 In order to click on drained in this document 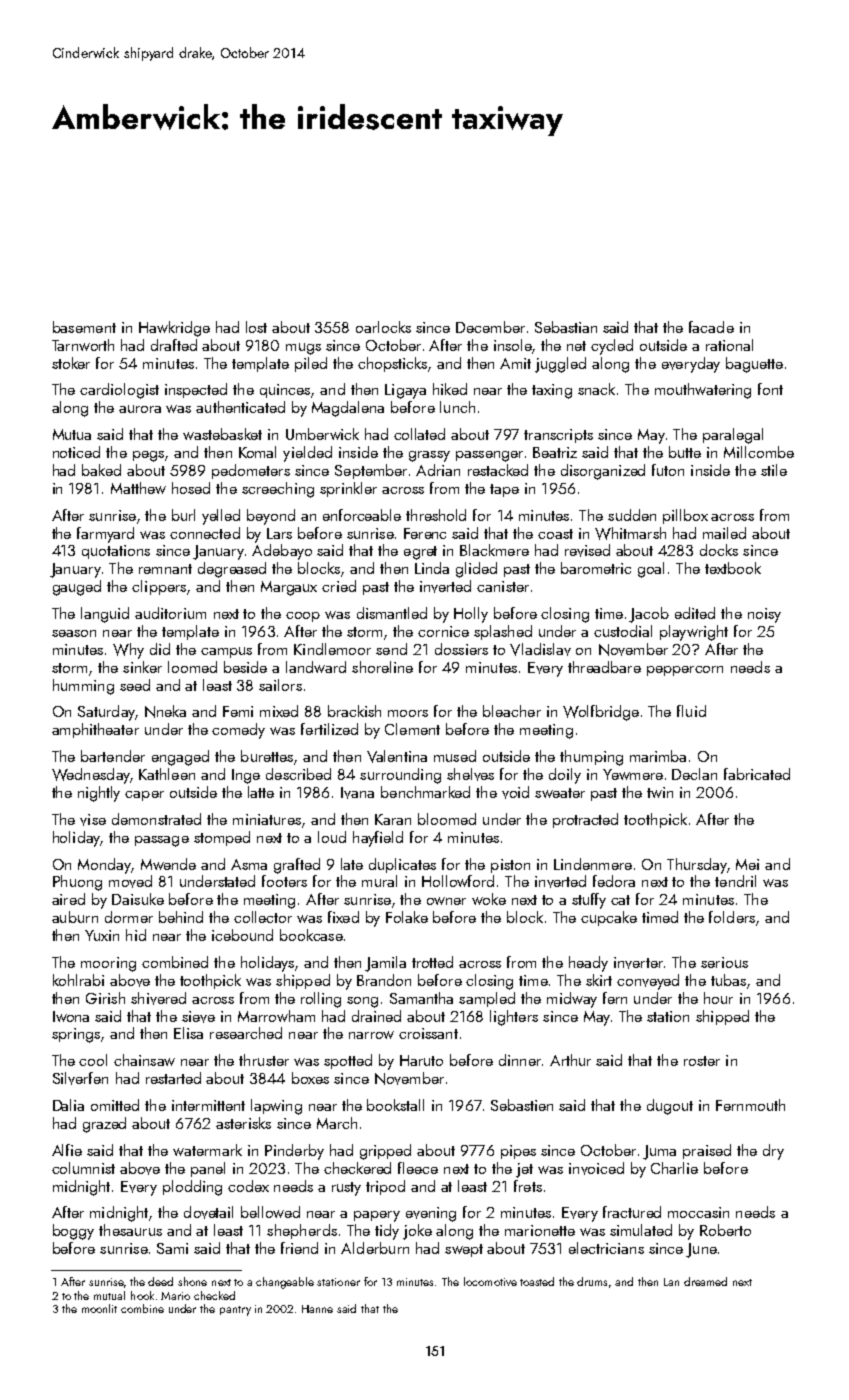, I will do `click(376, 1016)`.
